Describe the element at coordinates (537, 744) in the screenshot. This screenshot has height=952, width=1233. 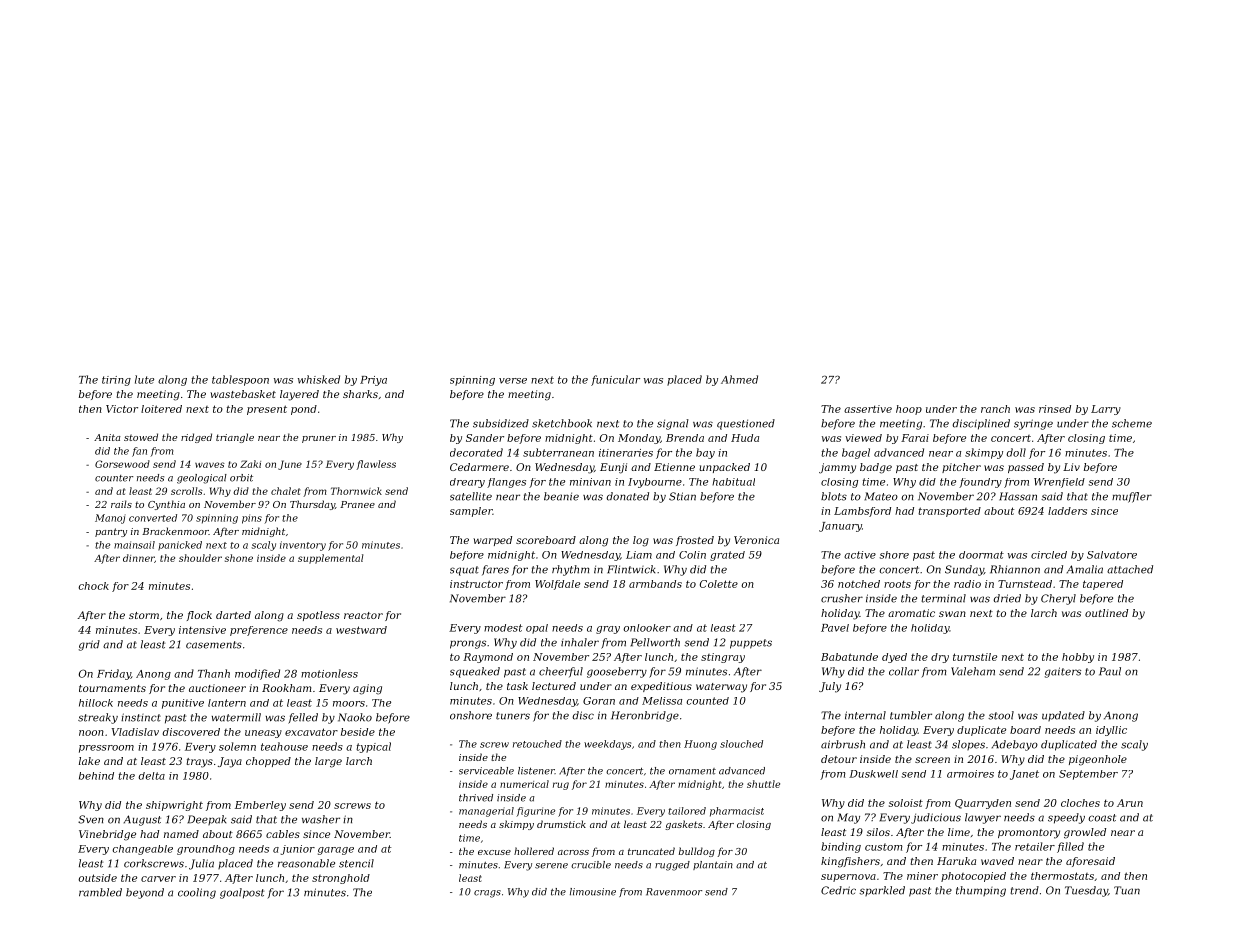
I see `retouched` at that location.
